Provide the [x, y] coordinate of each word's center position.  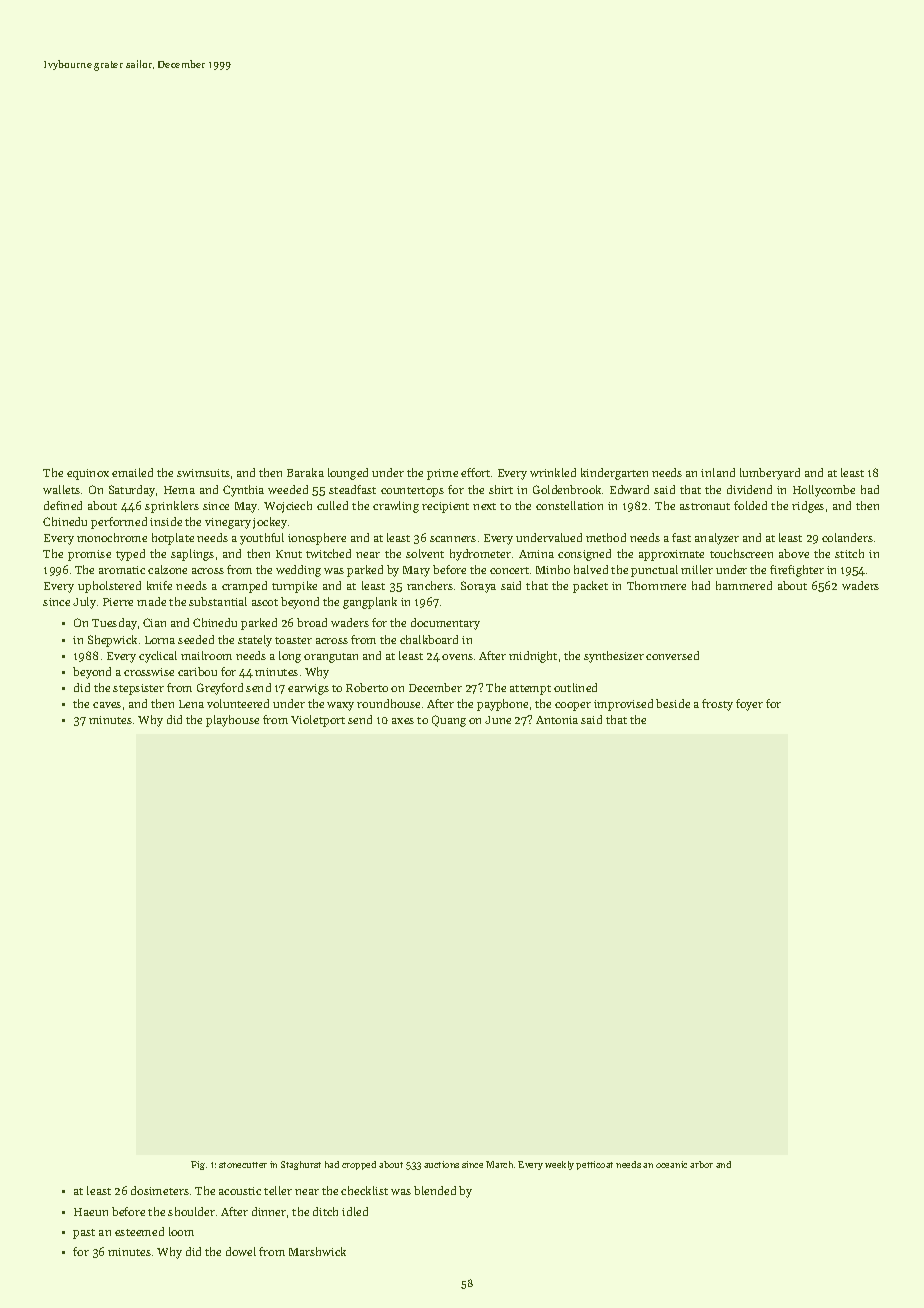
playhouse [232, 721]
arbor [701, 1164]
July [84, 603]
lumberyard [770, 474]
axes [403, 721]
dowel [241, 1251]
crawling [396, 507]
